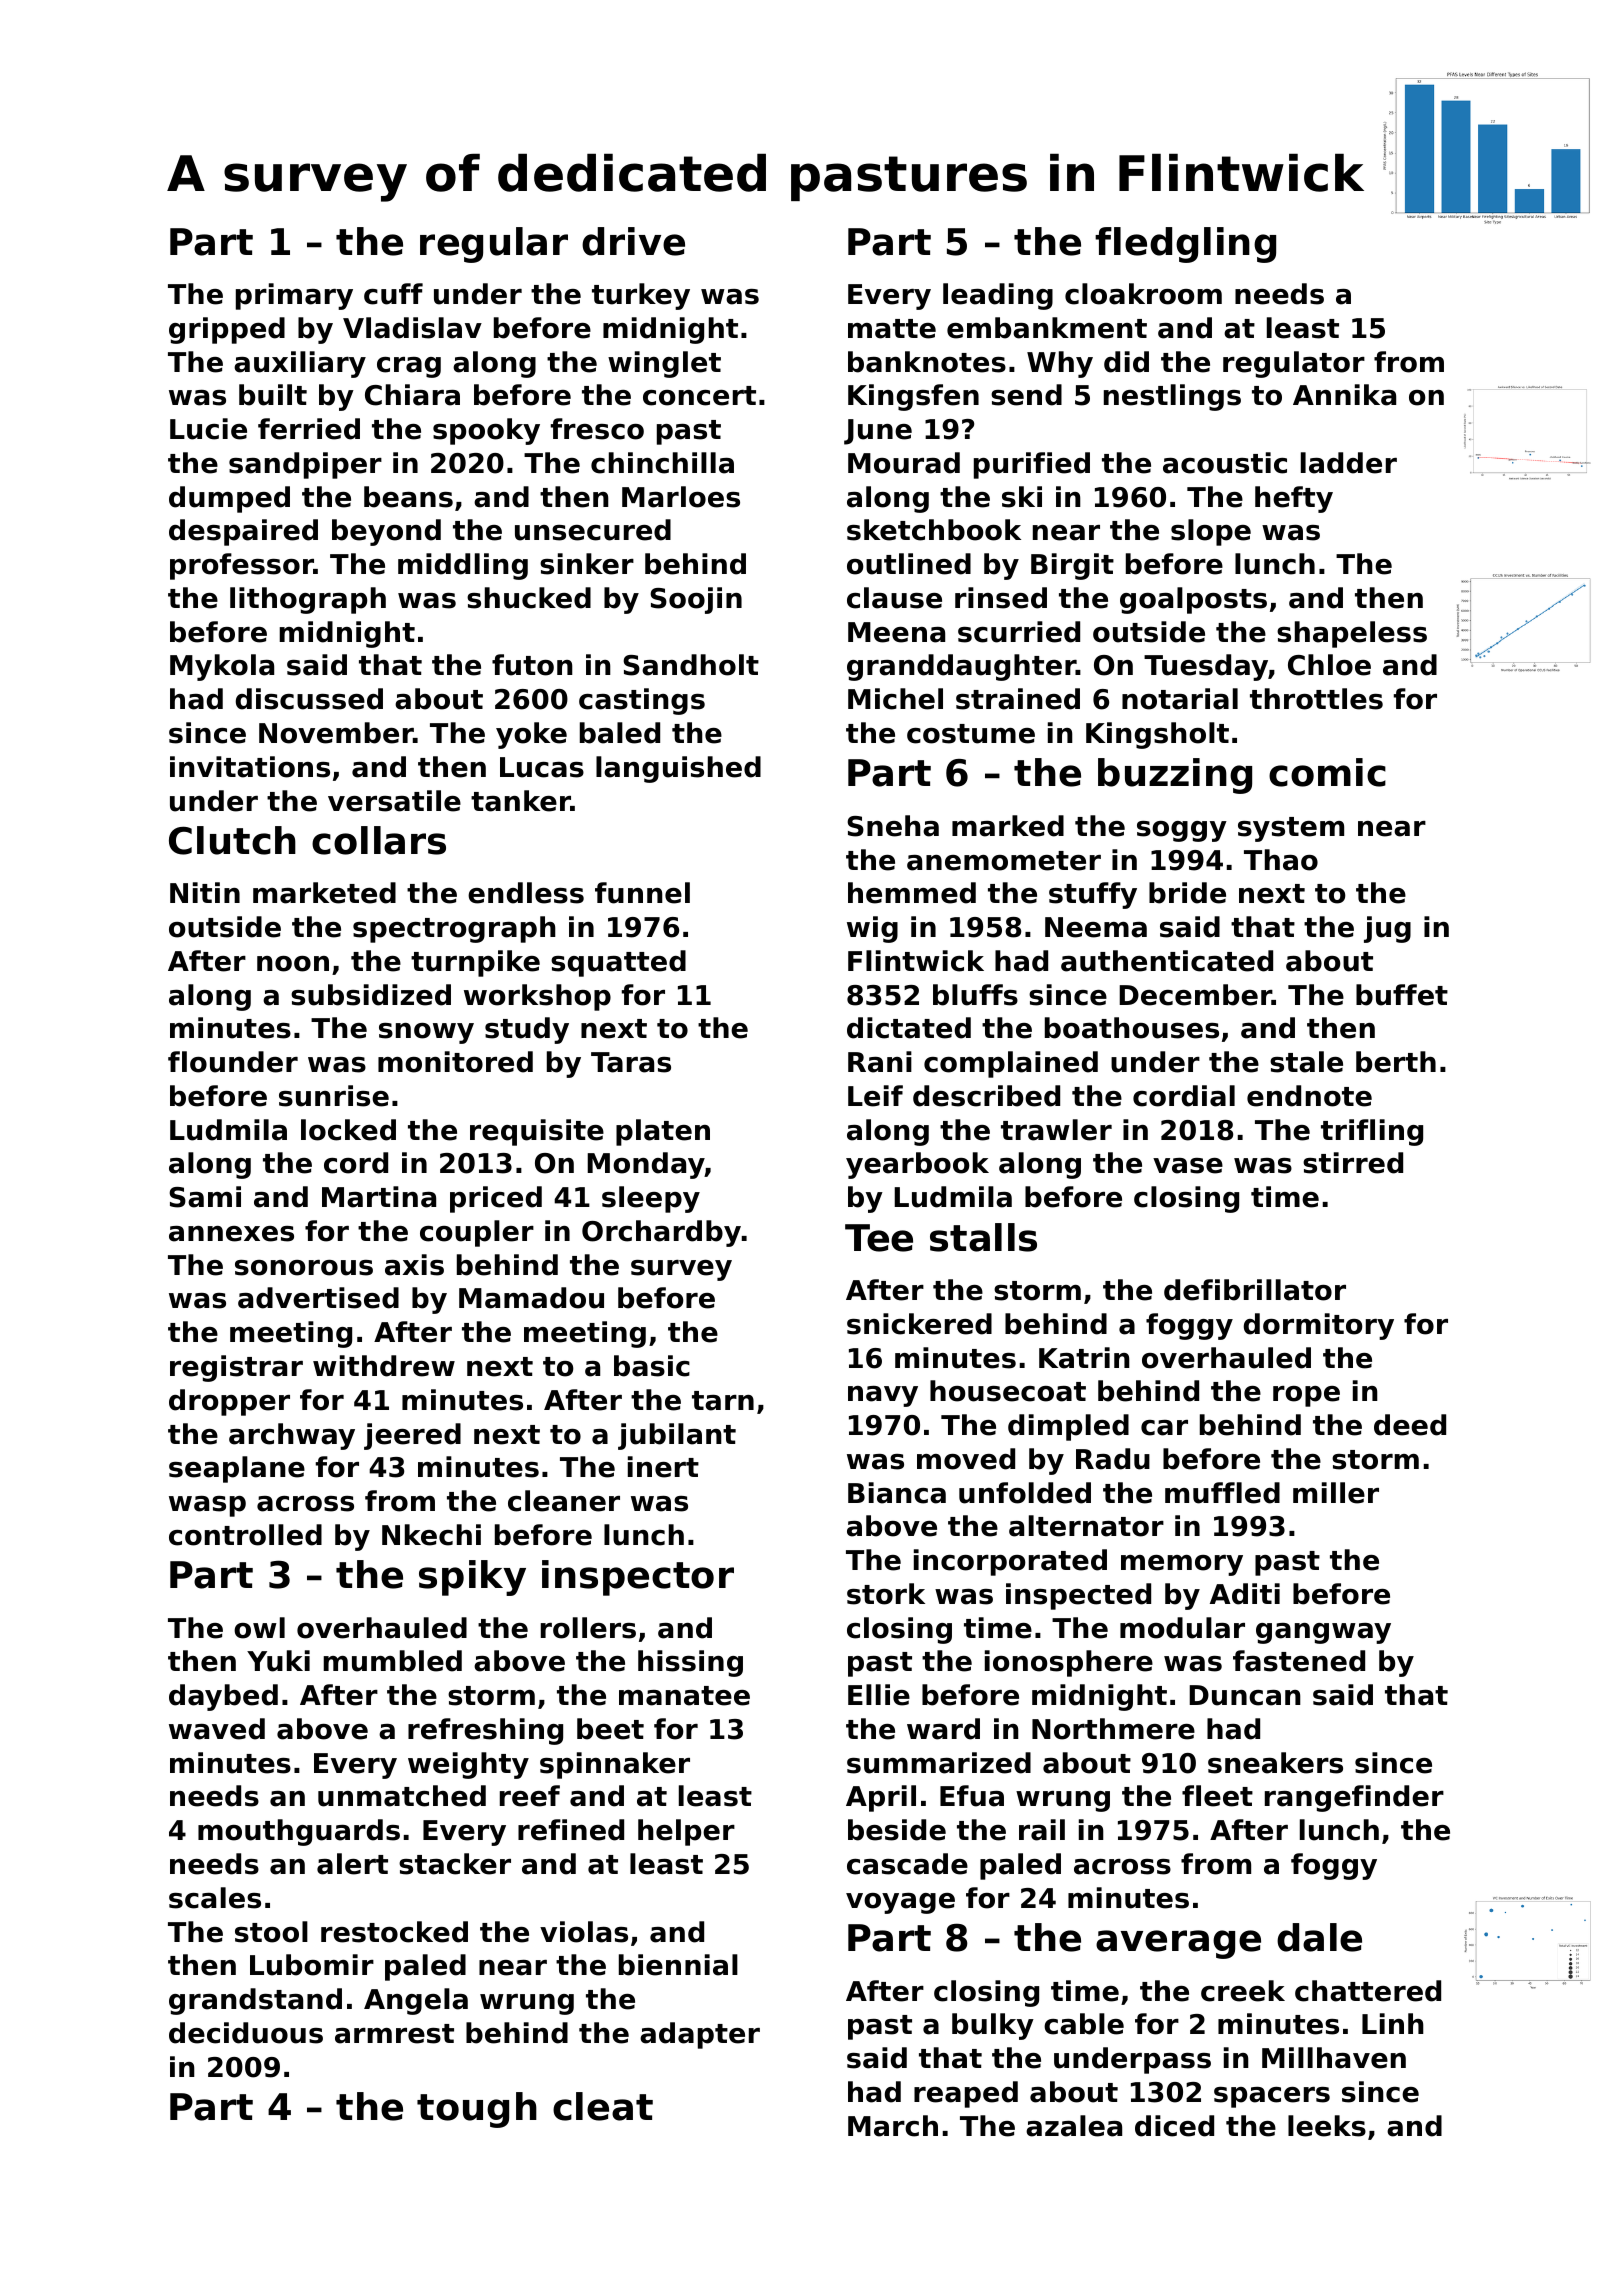  What do you see at coordinates (236, 1368) in the screenshot?
I see `registrar` at bounding box center [236, 1368].
